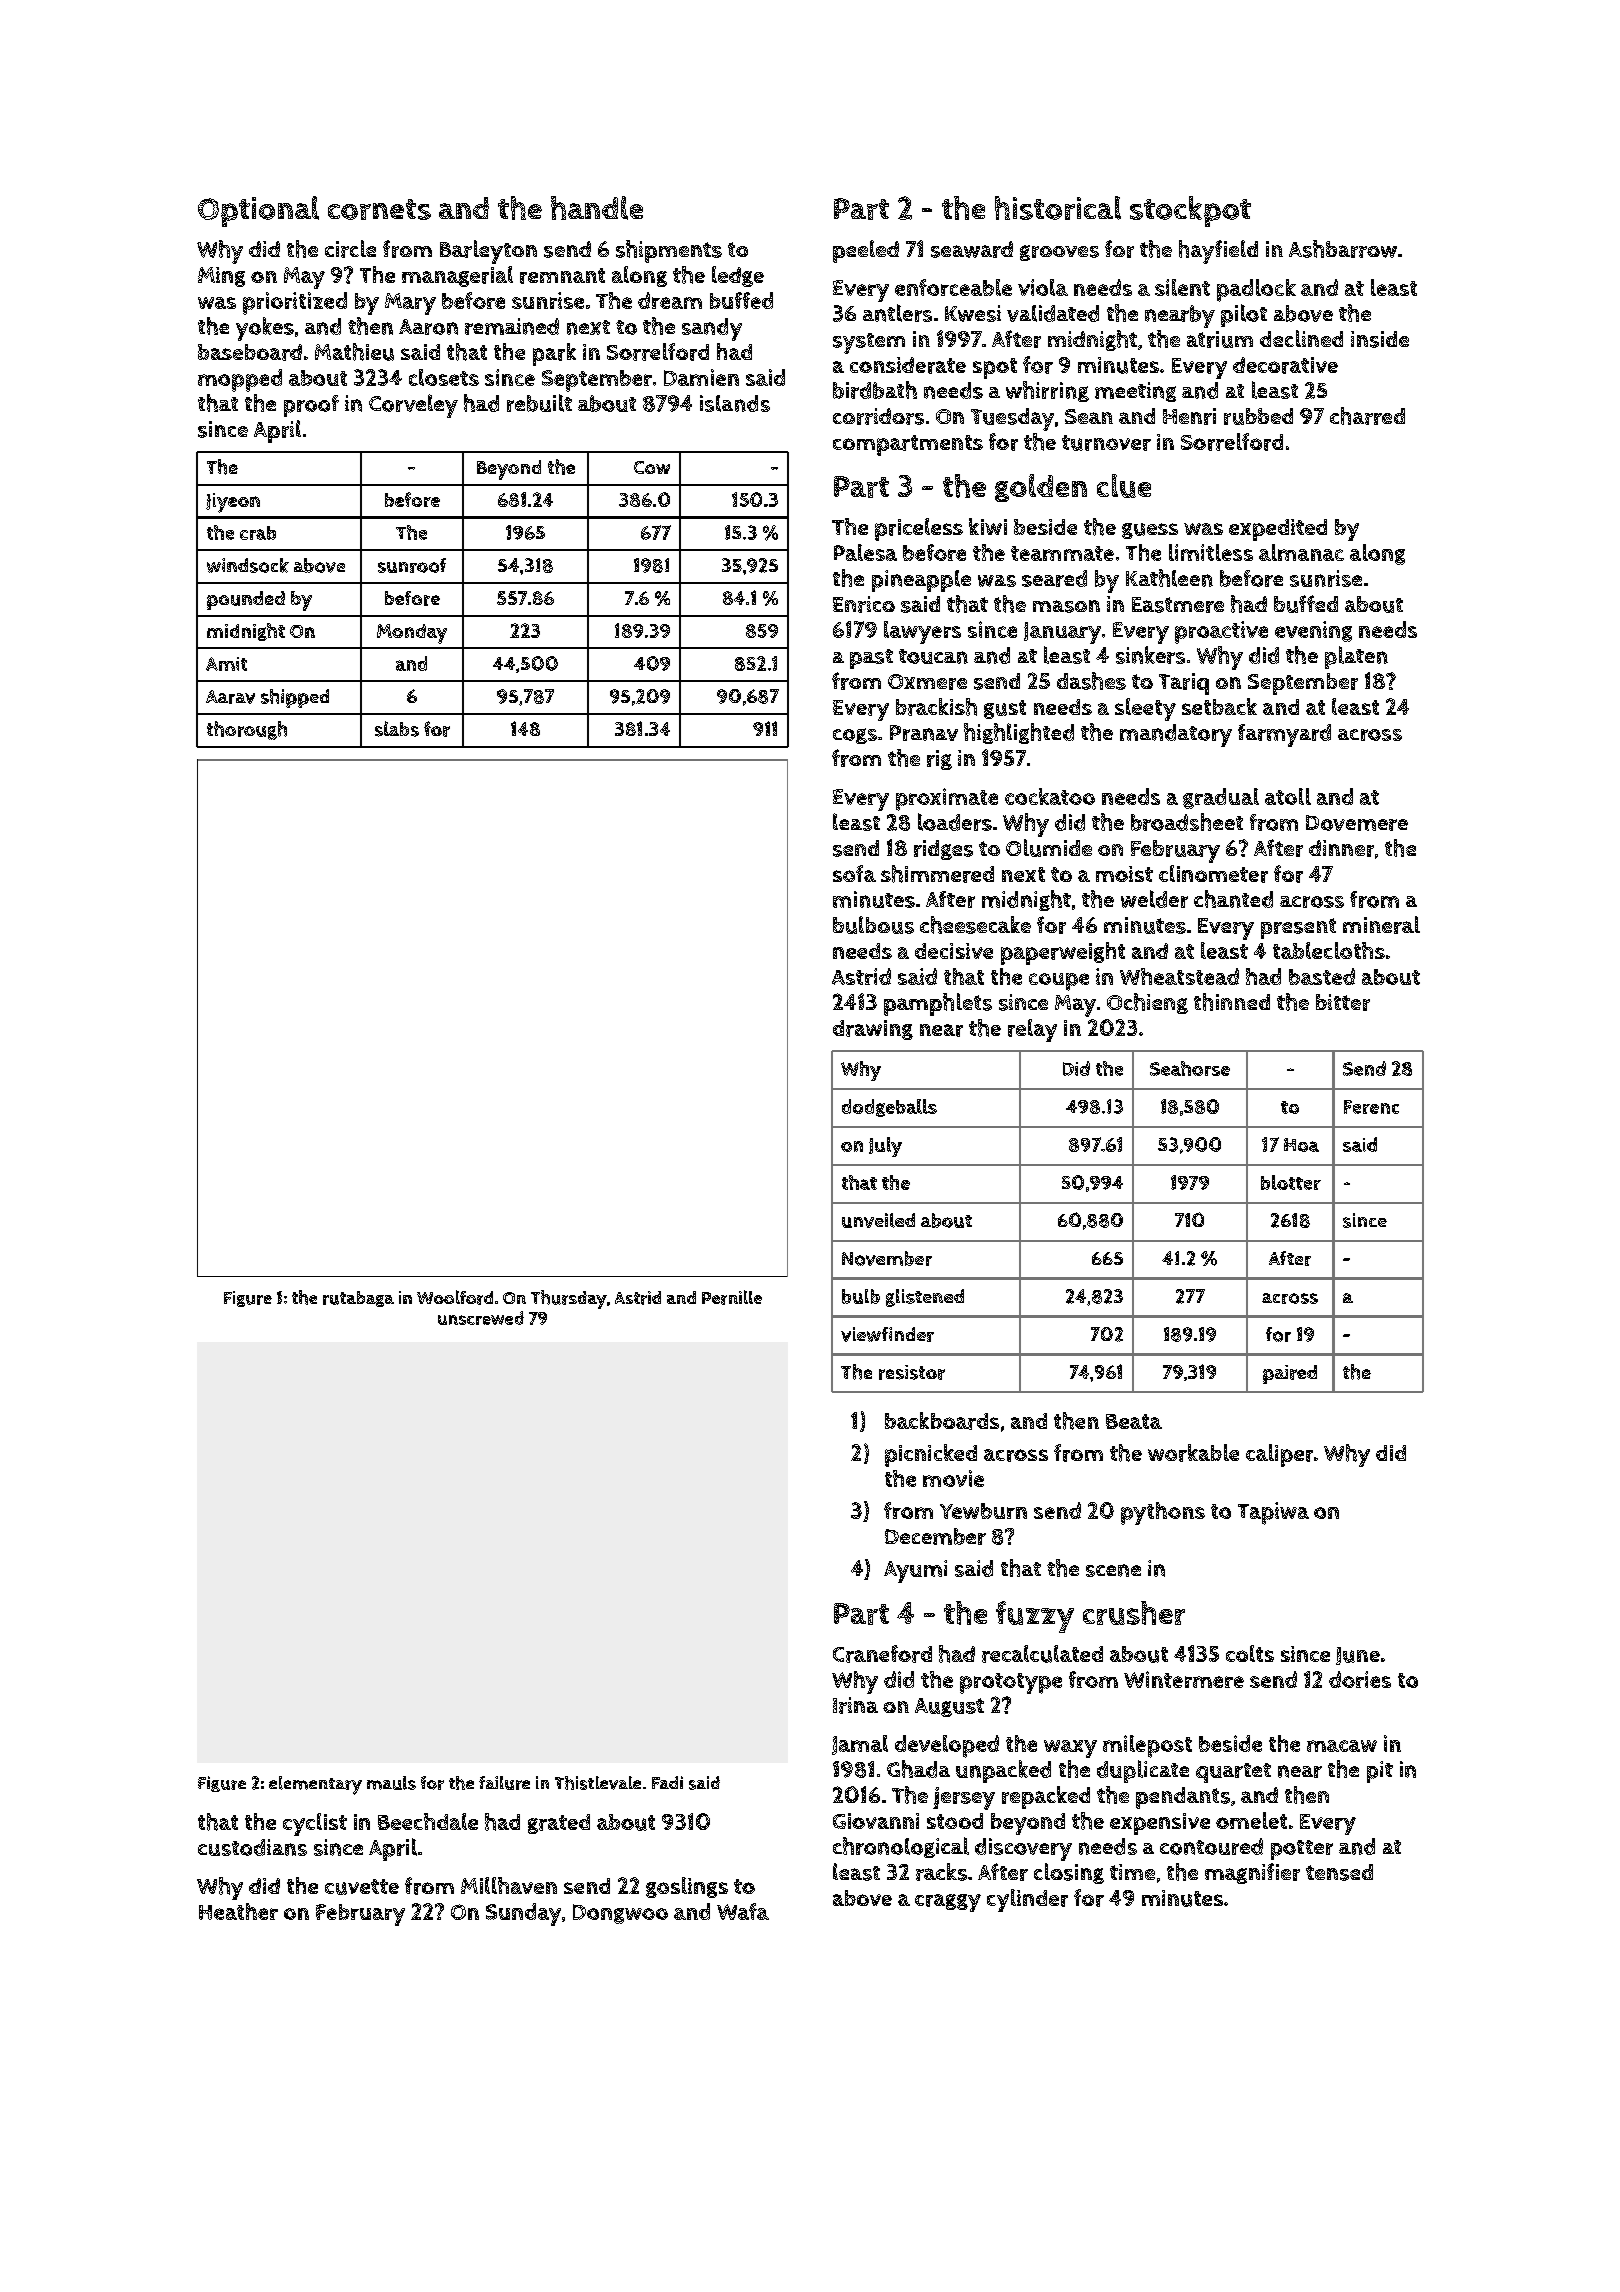  Describe the element at coordinates (931, 1455) in the screenshot. I see `picnicked` at that location.
